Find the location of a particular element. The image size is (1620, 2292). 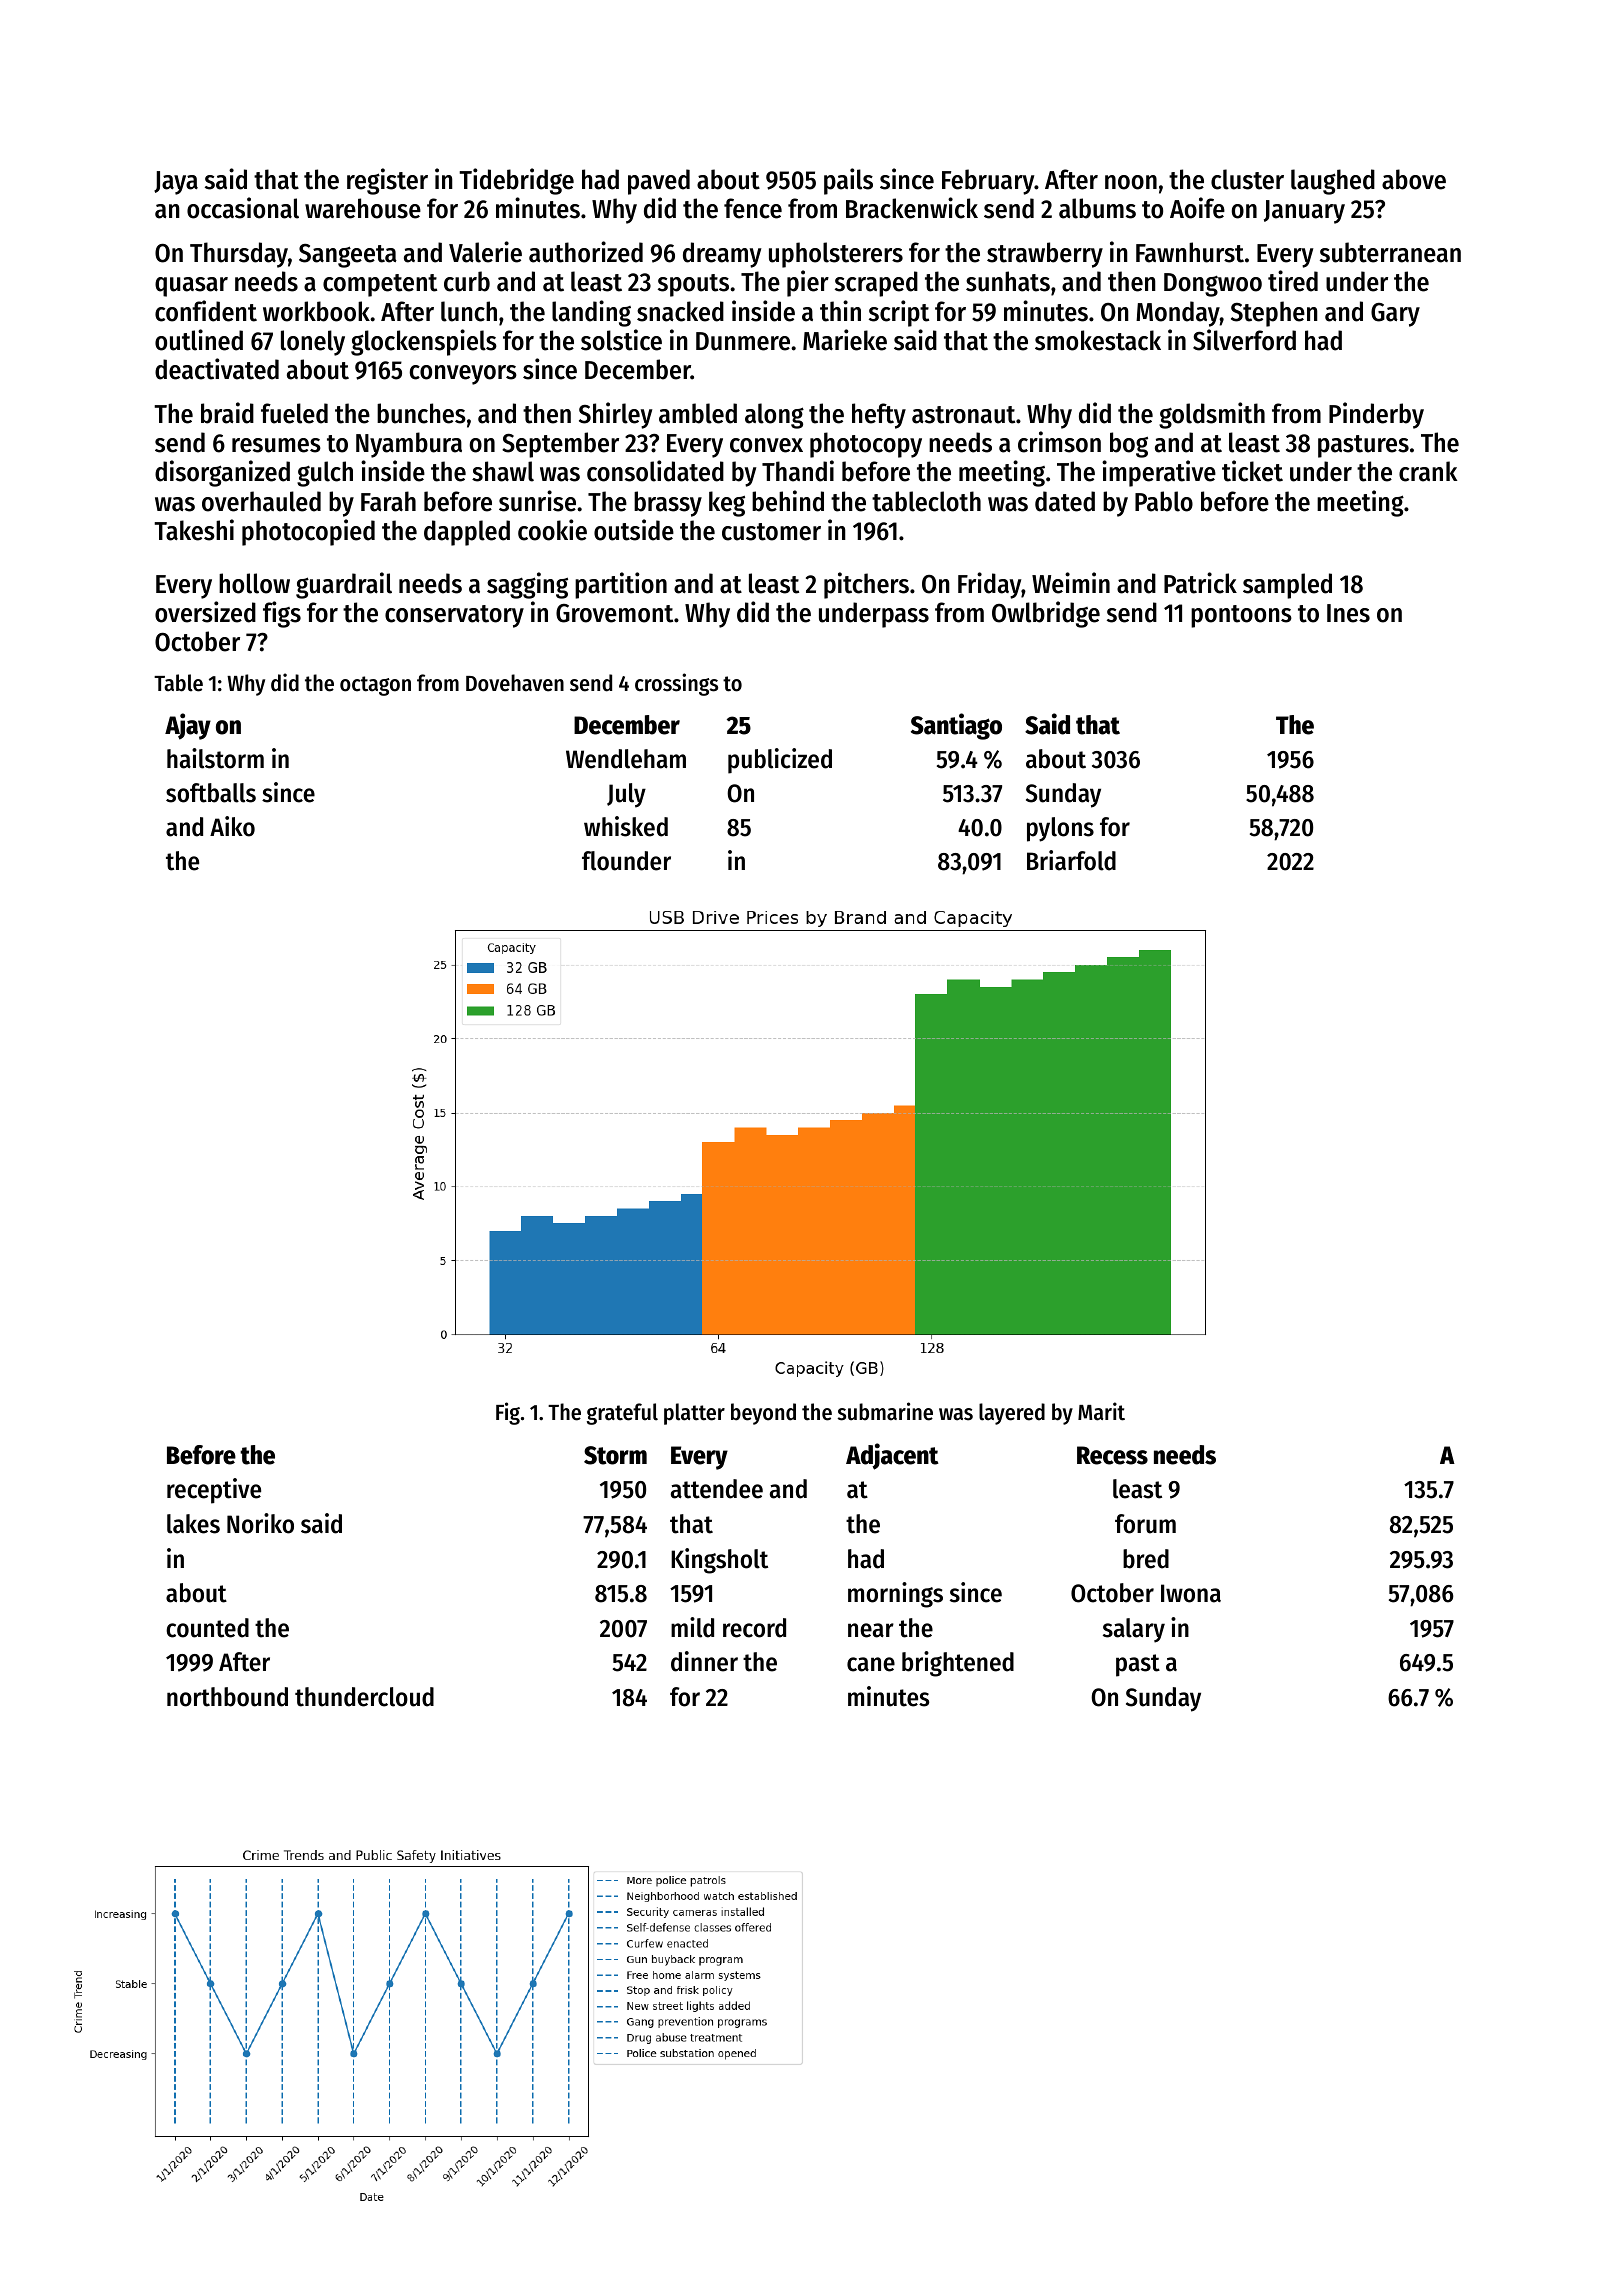

Aiko is located at coordinates (232, 826).
